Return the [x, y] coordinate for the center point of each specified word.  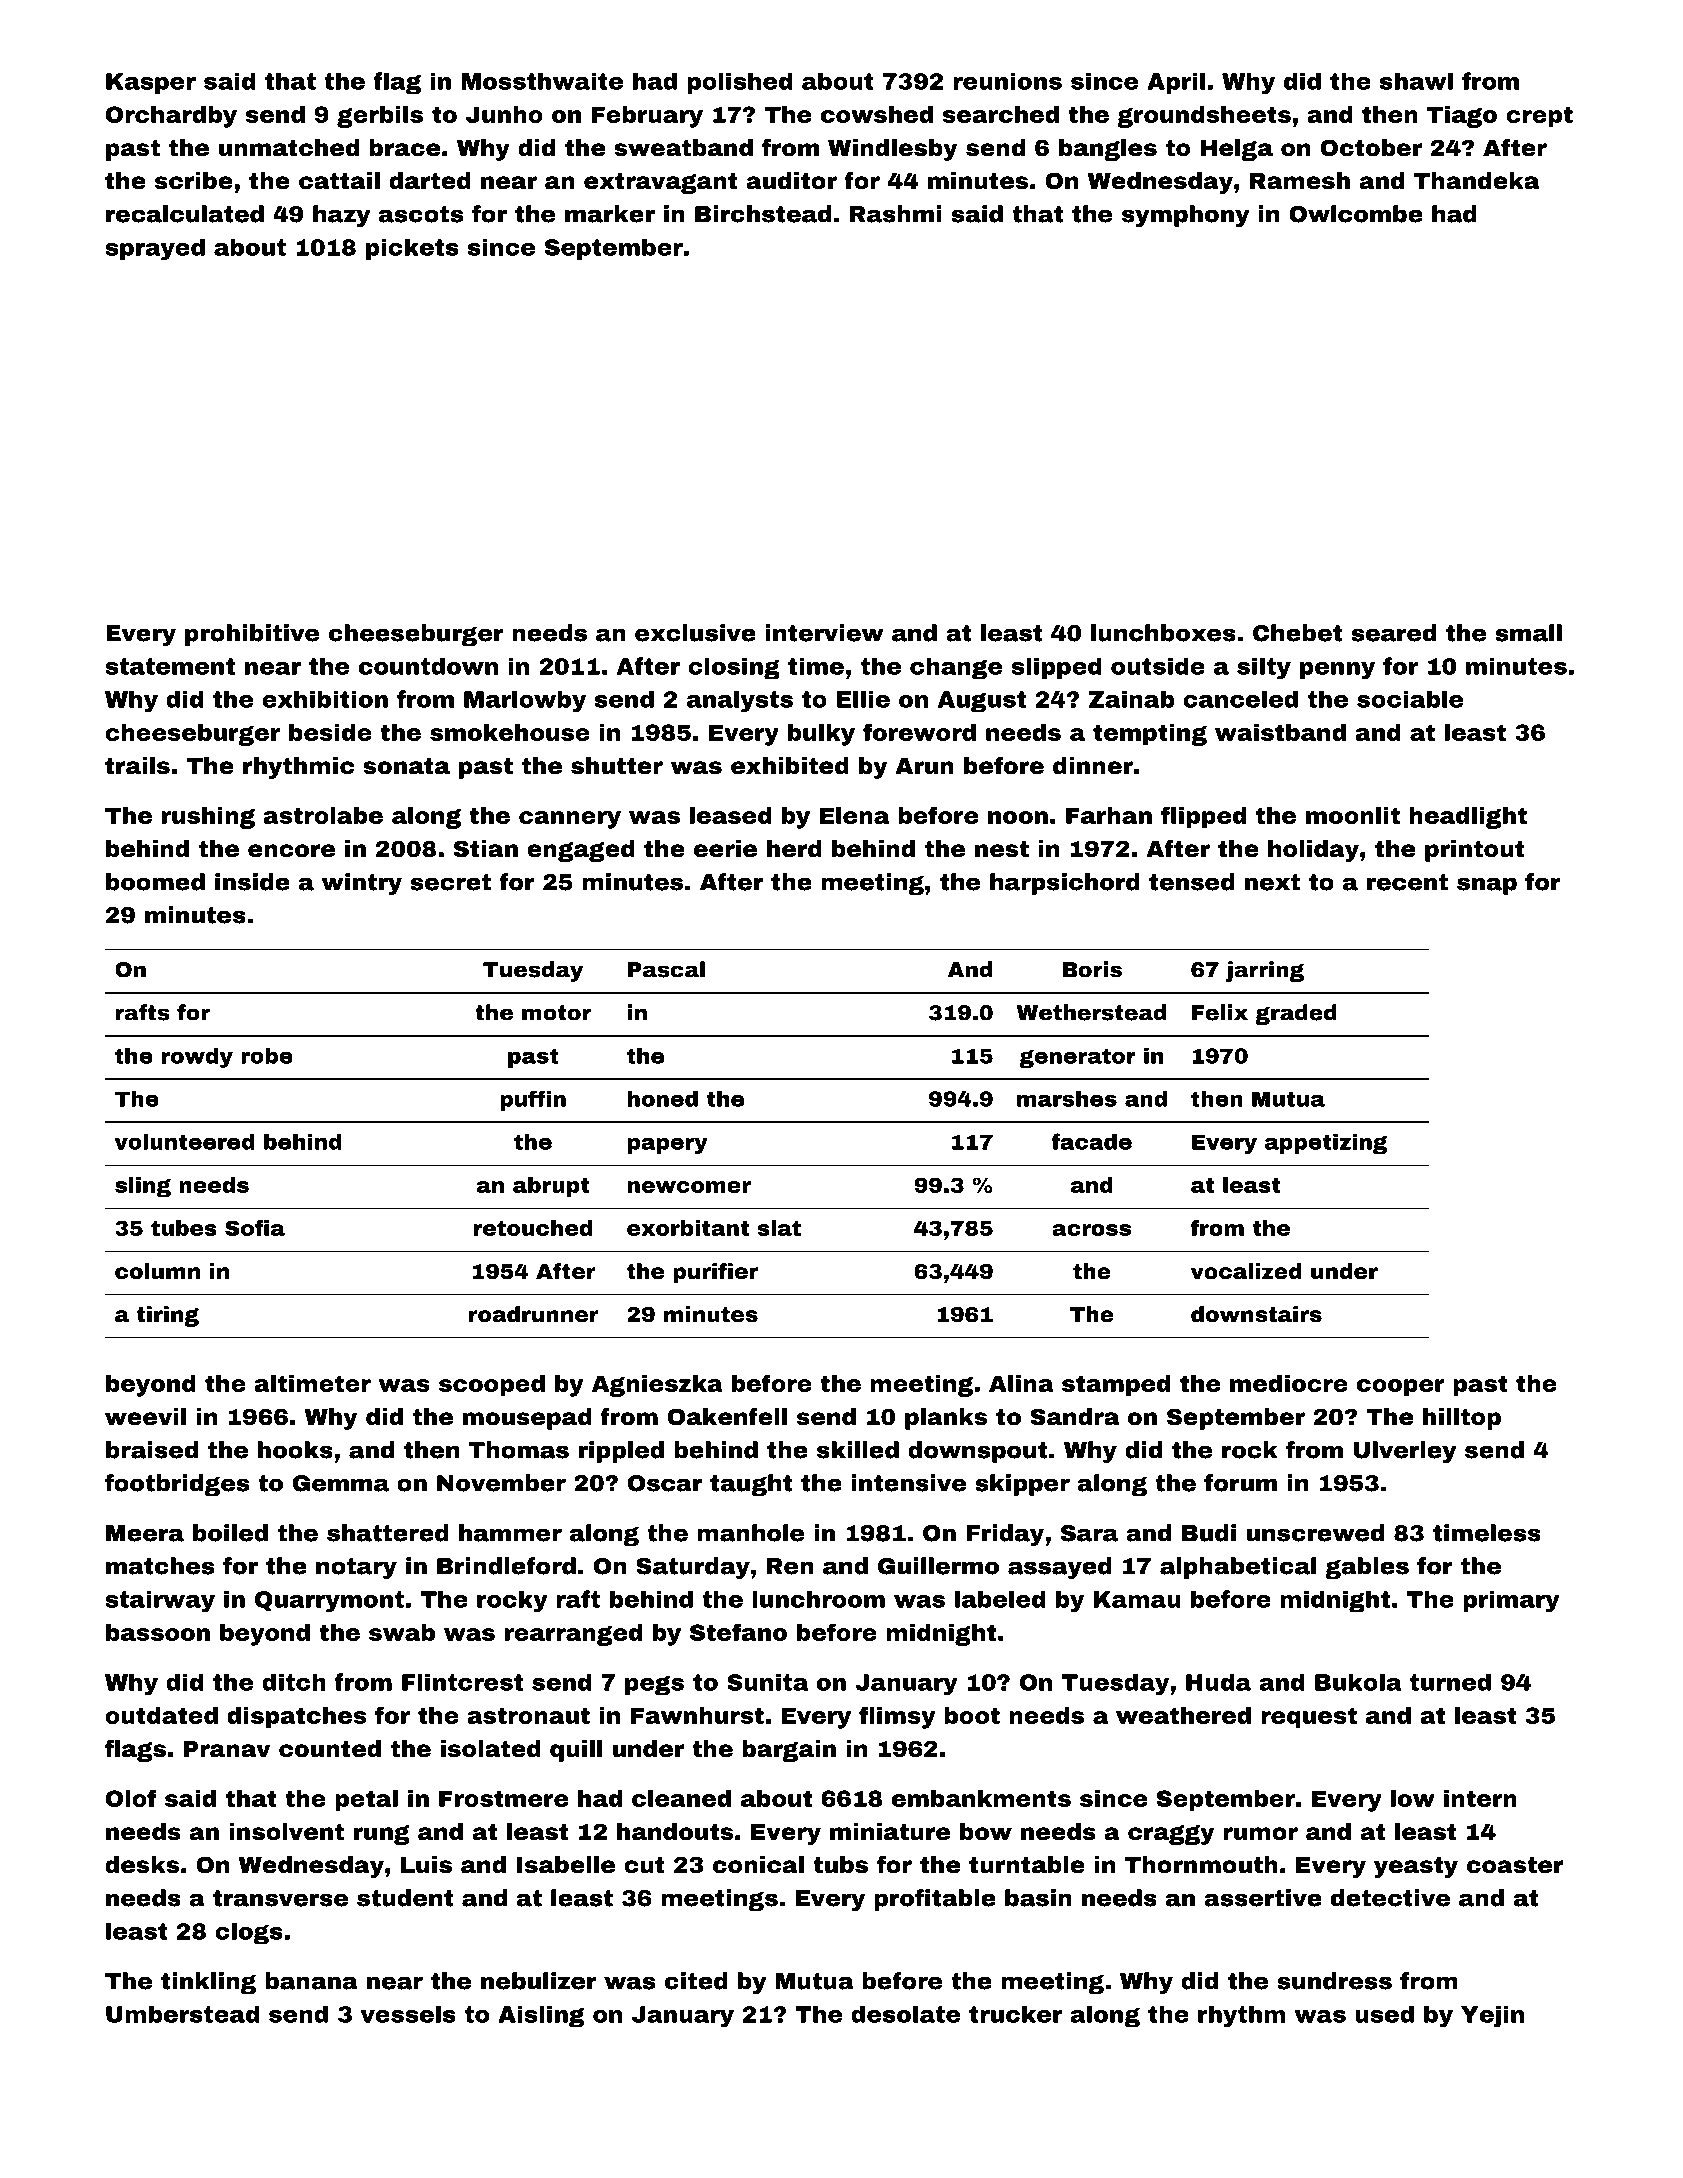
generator [1077, 1058]
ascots [421, 214]
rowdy [197, 1057]
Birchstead [763, 214]
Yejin [1492, 2016]
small [1528, 633]
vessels [408, 2014]
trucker [1016, 2014]
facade [1092, 1141]
